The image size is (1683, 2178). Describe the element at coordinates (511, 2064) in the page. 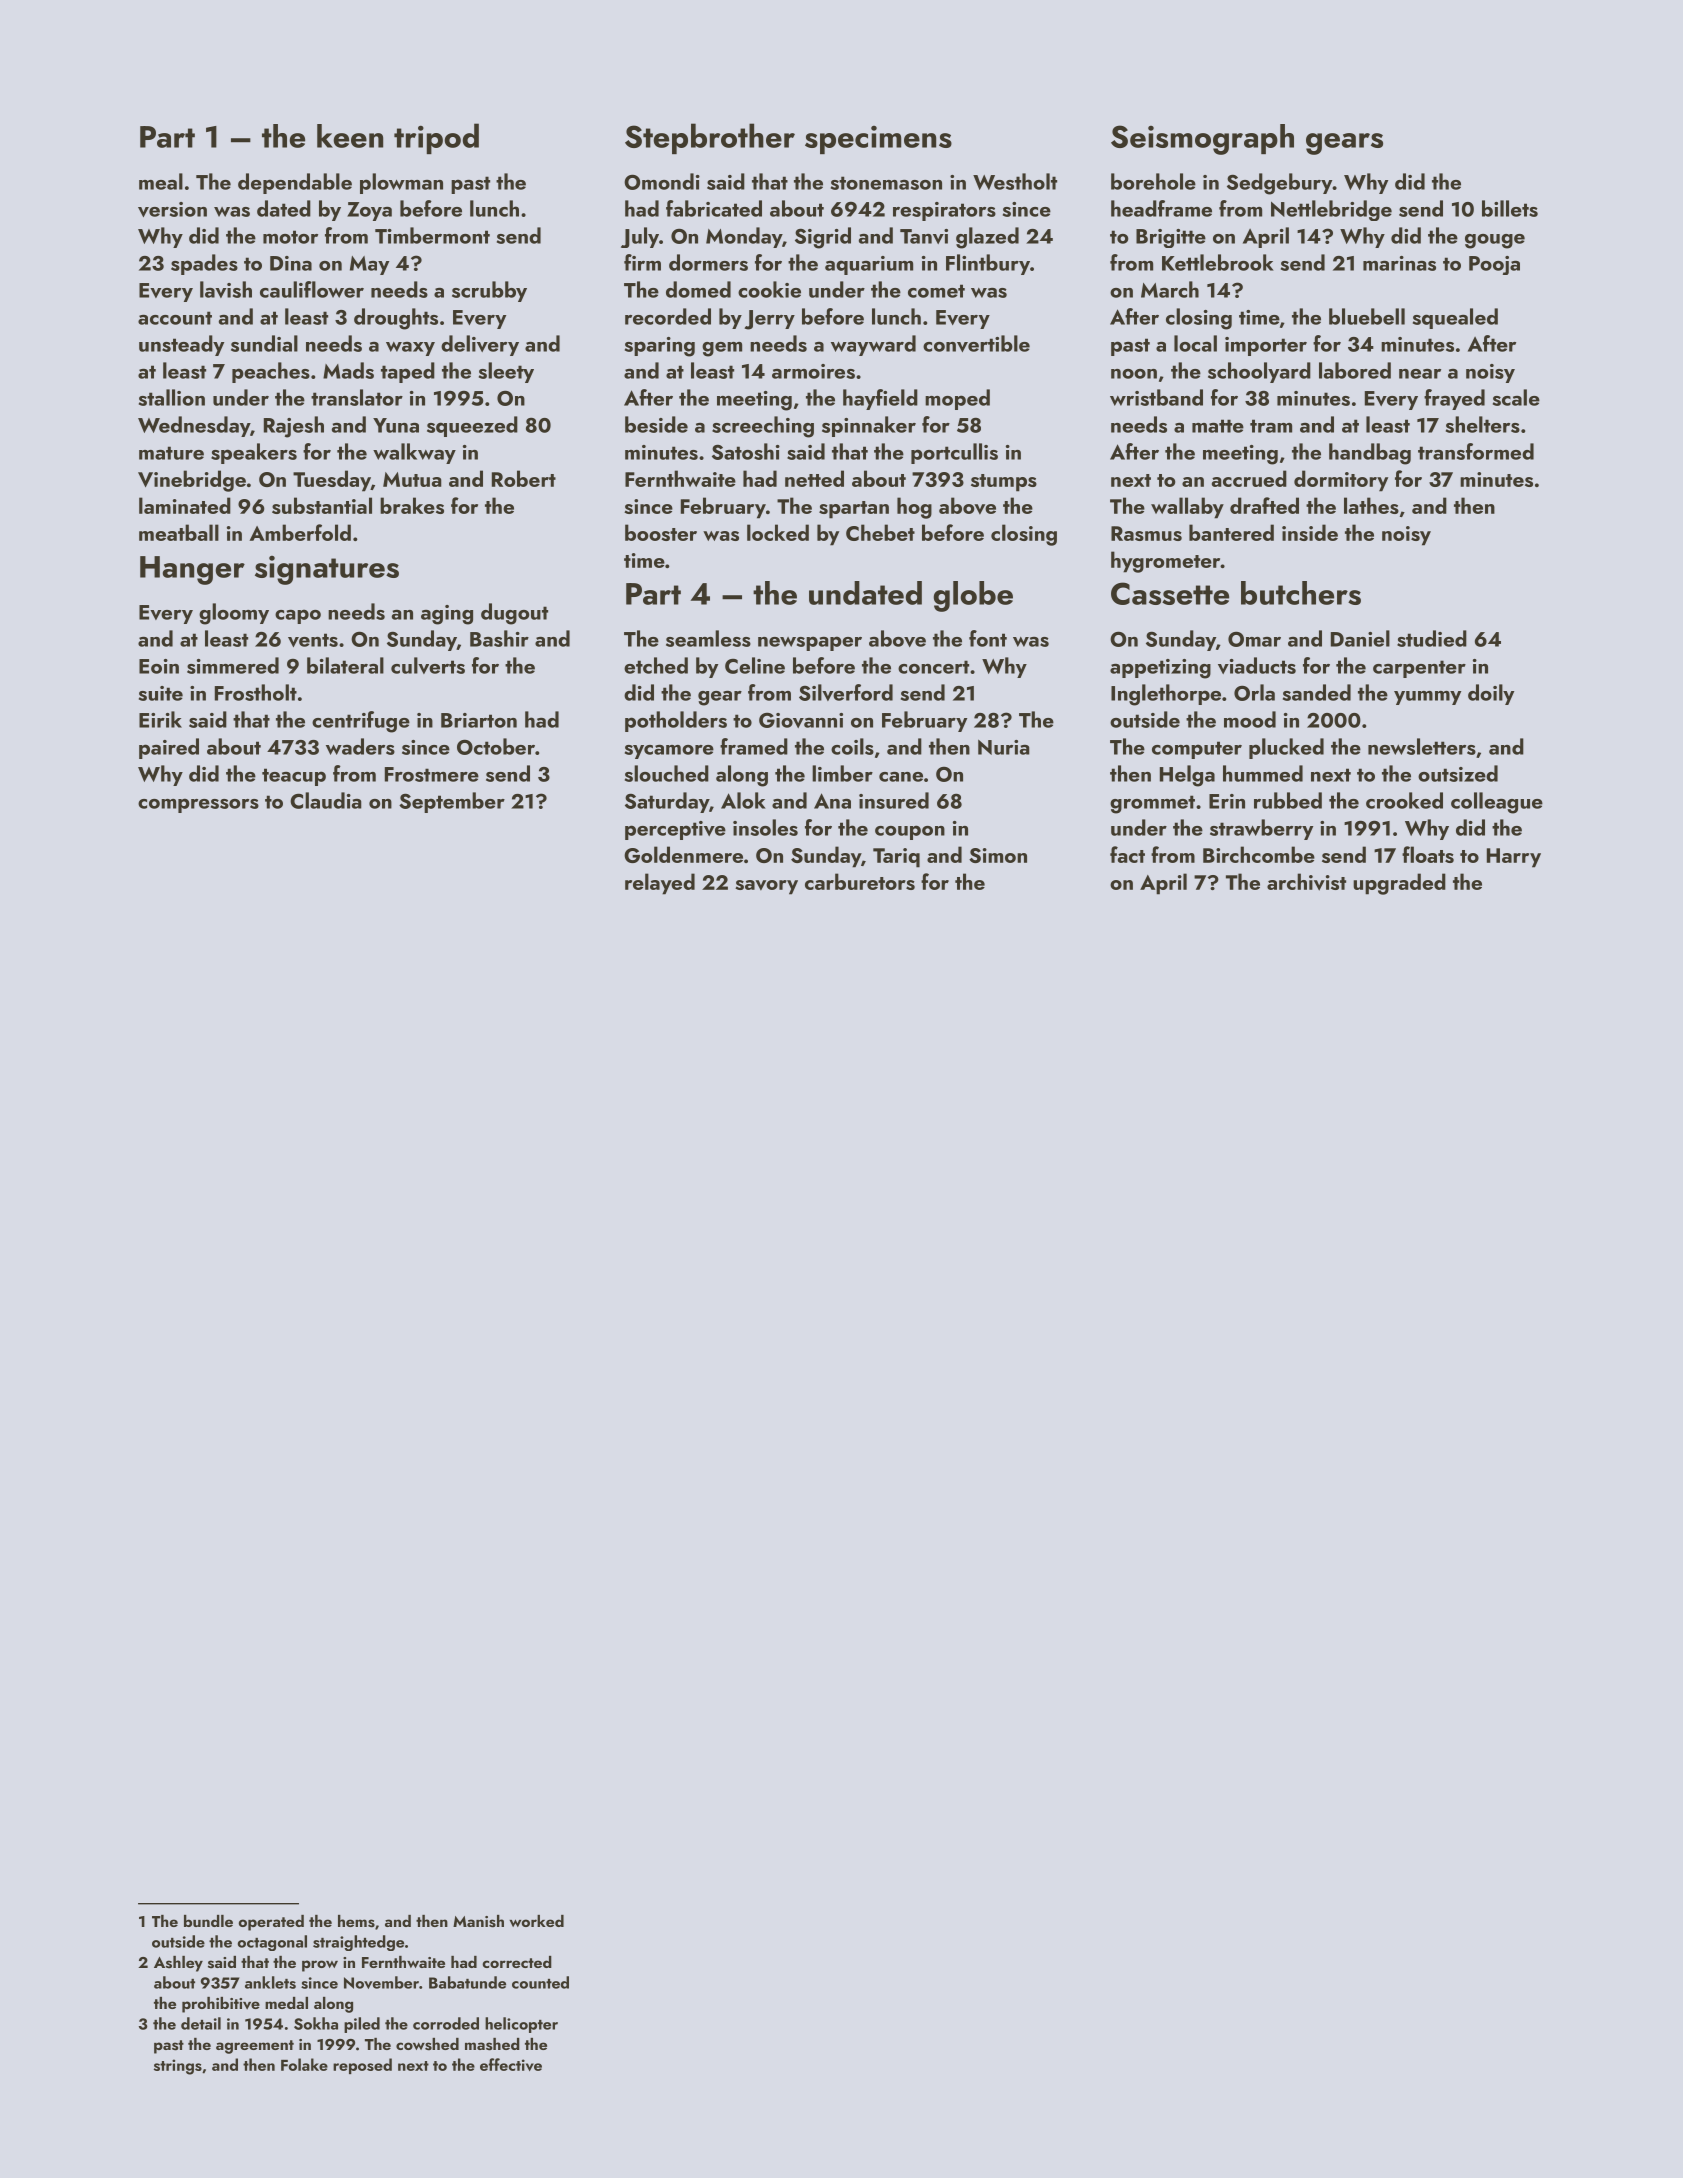

I see `effective` at that location.
